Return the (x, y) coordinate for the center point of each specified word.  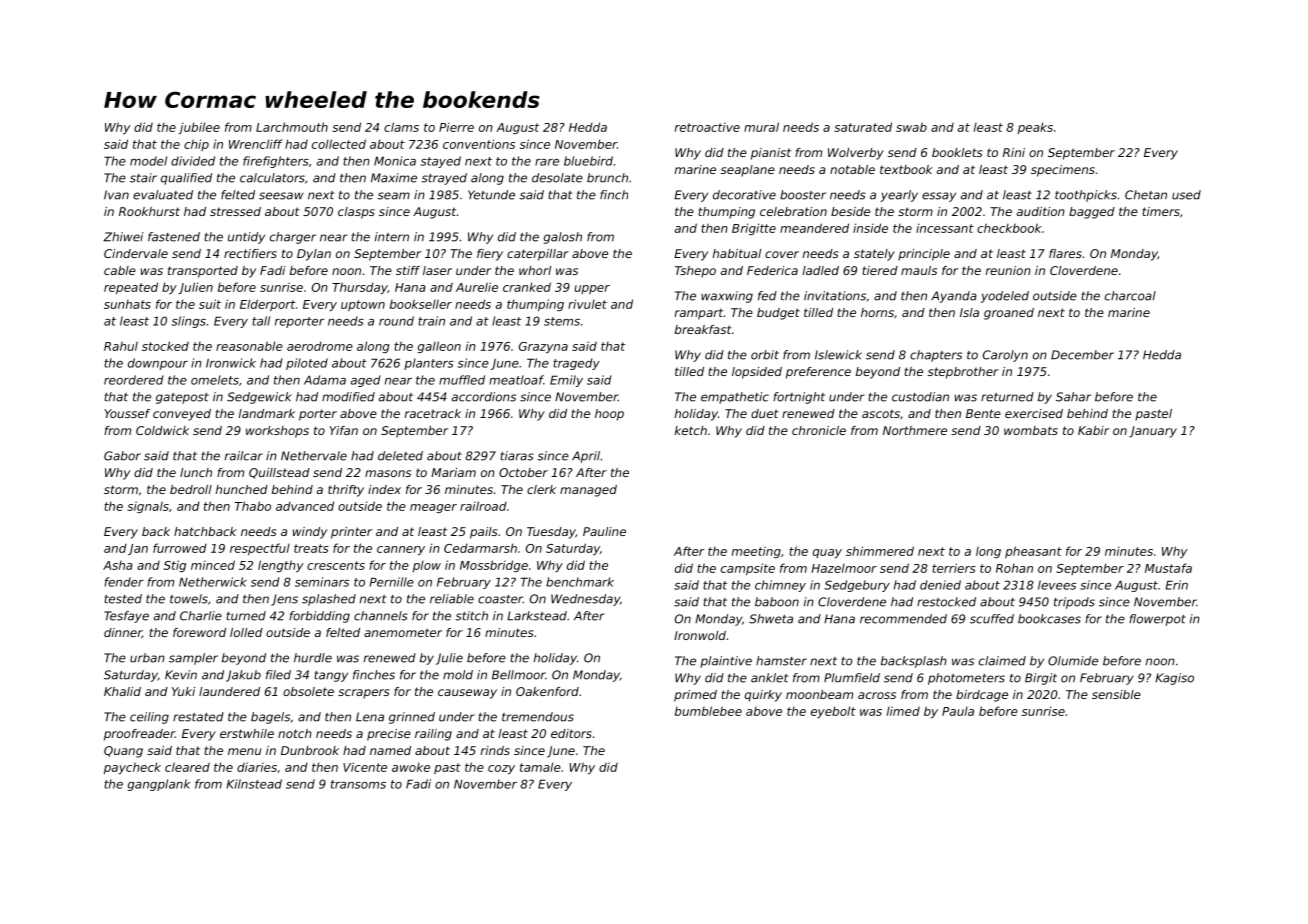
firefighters (276, 162)
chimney (780, 586)
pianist (771, 154)
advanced (305, 506)
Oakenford (547, 691)
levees (1057, 585)
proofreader (139, 735)
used (1186, 195)
